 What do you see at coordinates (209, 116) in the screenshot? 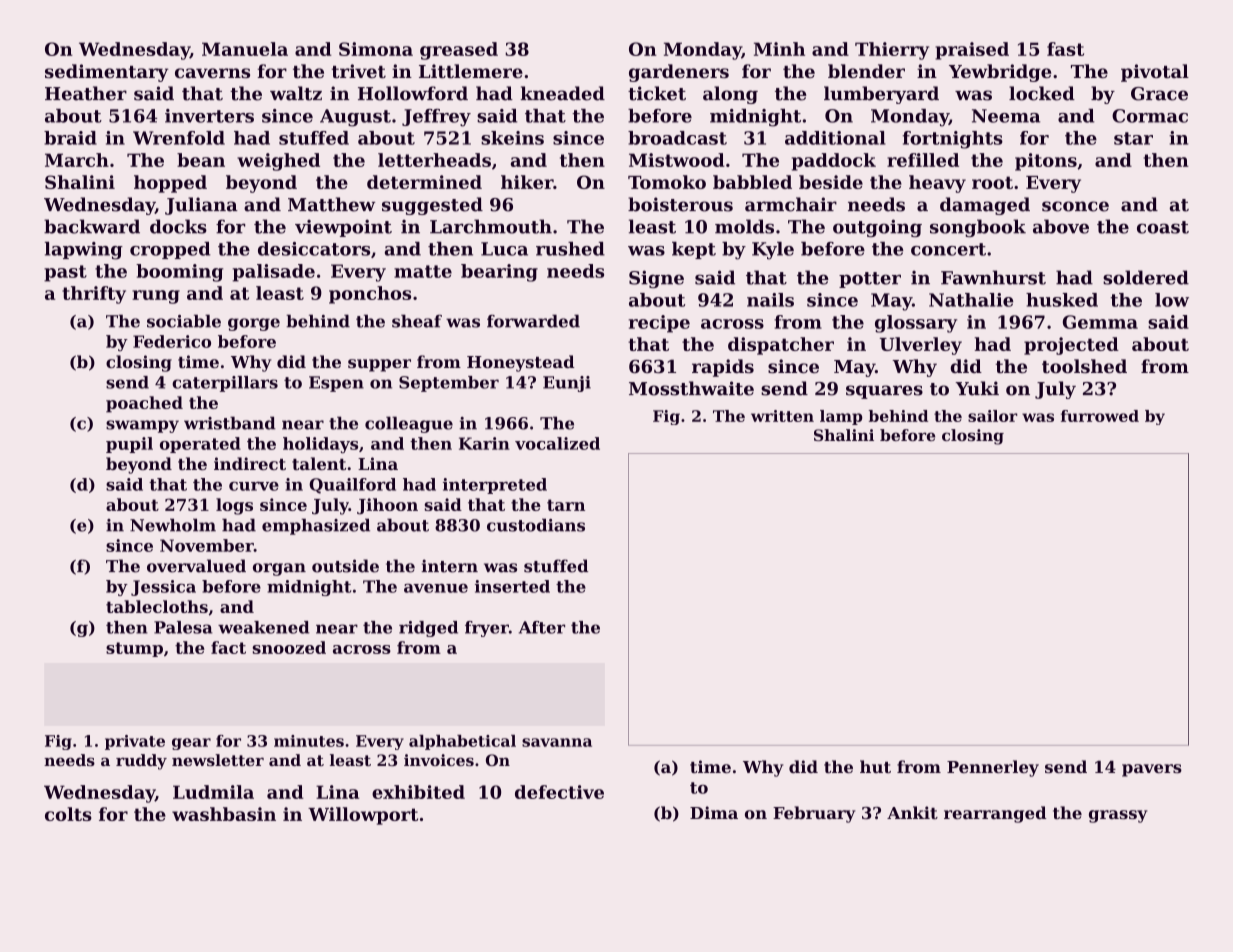
I see `inverters` at bounding box center [209, 116].
